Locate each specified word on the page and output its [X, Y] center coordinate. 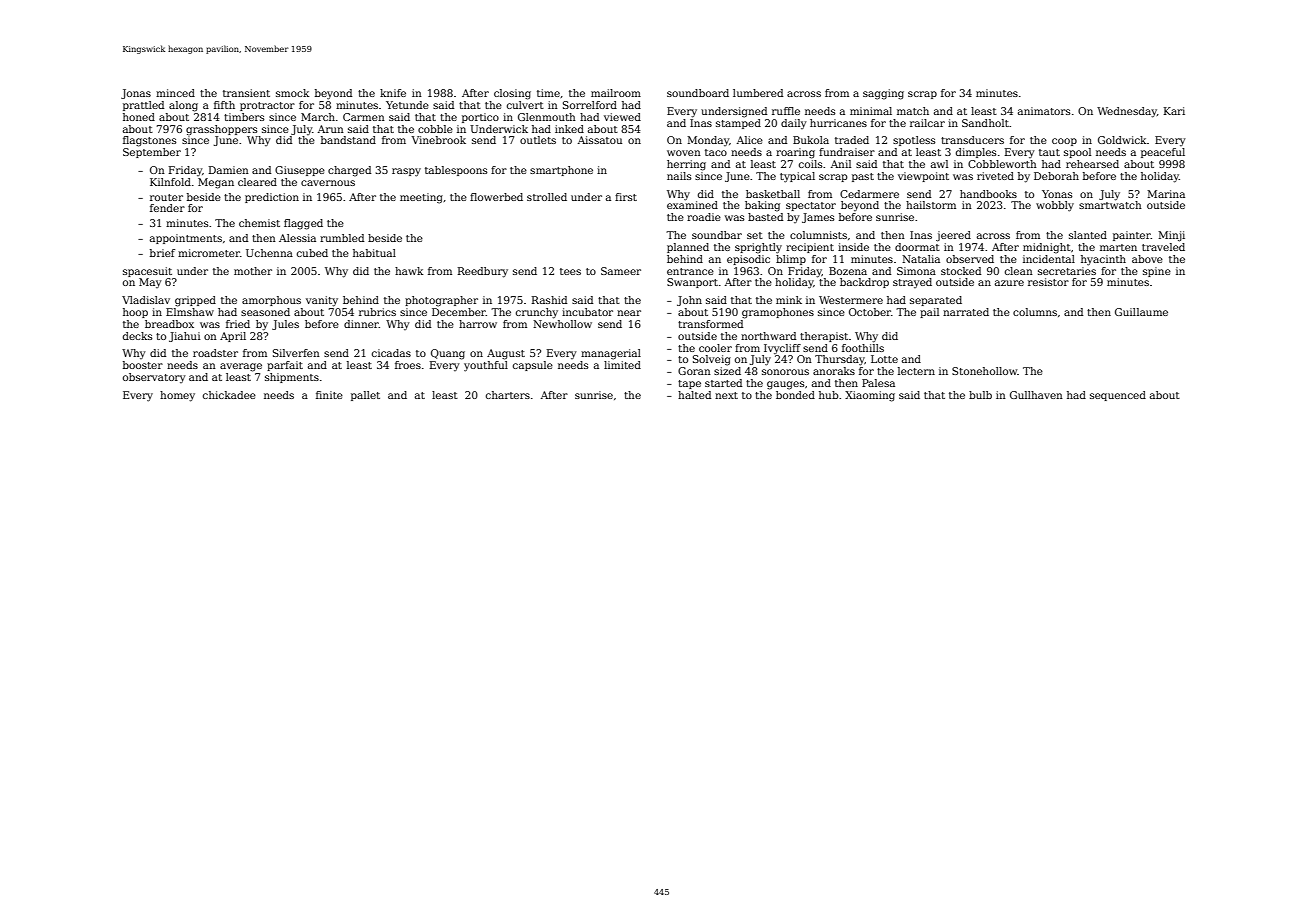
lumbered [758, 93]
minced [175, 93]
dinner [361, 324]
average [241, 367]
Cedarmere [869, 194]
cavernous [328, 183]
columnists [818, 235]
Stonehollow [984, 371]
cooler [715, 348]
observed [970, 259]
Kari [1174, 111]
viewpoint [923, 177]
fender [167, 208]
